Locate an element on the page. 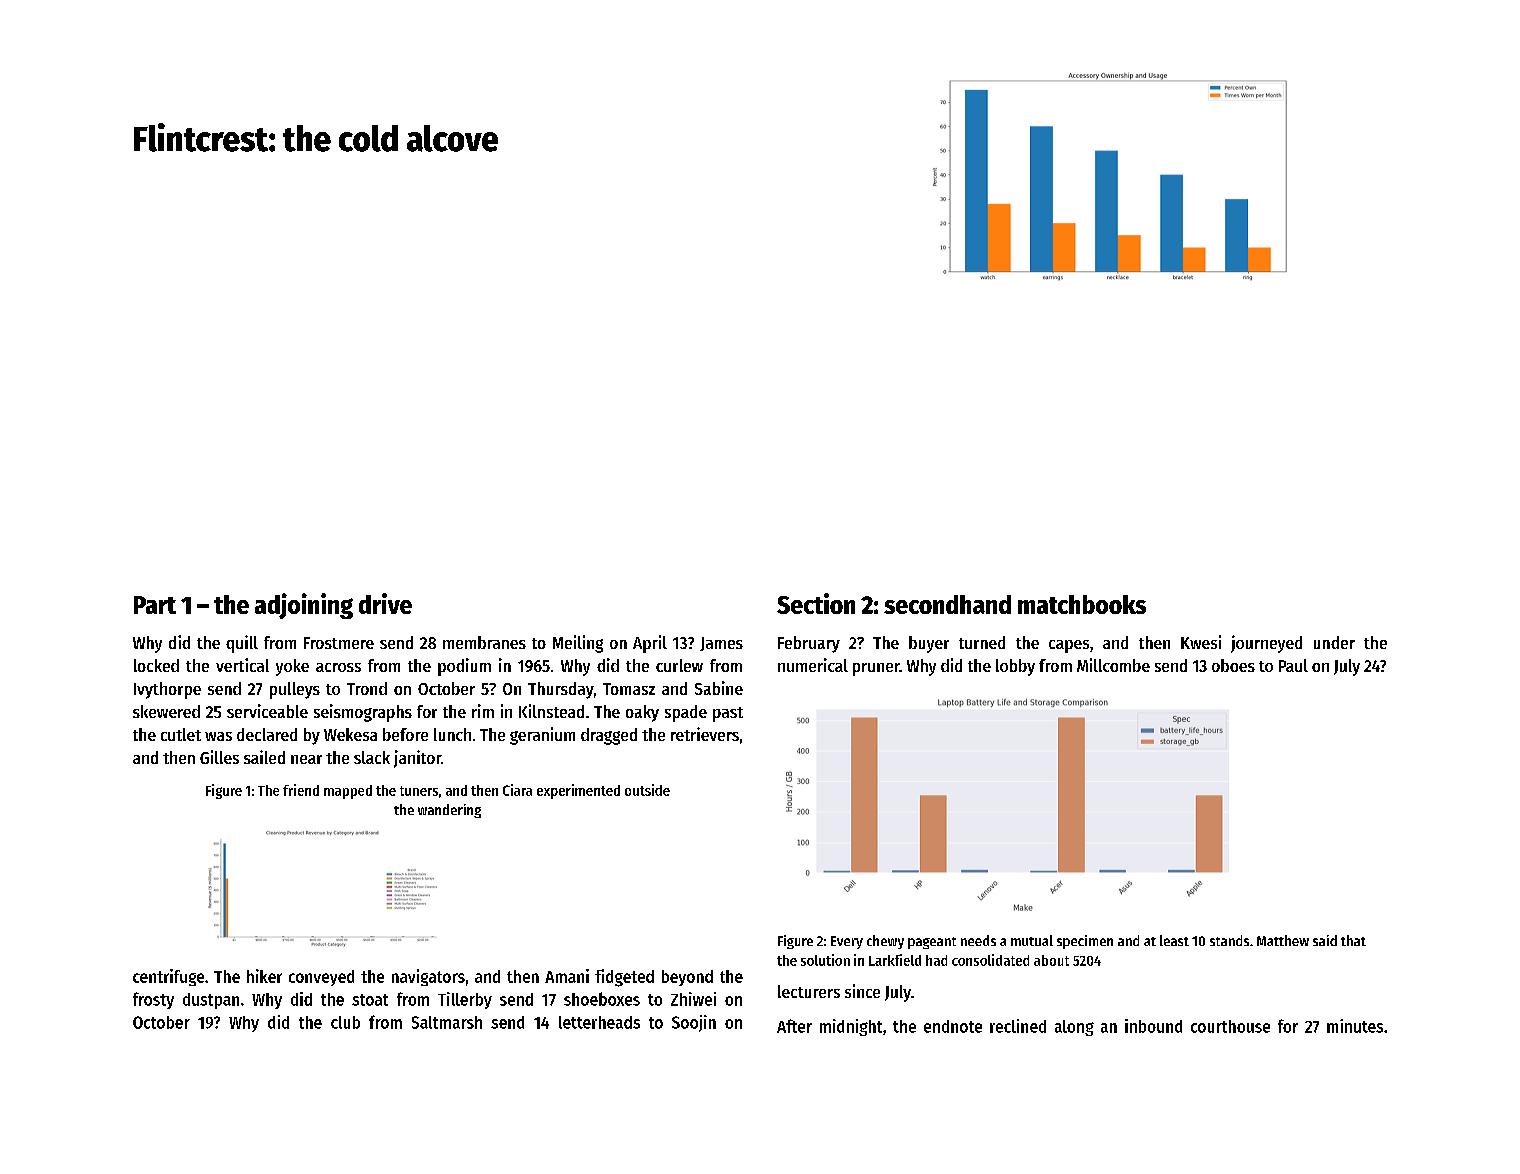 This page has height=1174, width=1520. Paul is located at coordinates (1293, 665).
